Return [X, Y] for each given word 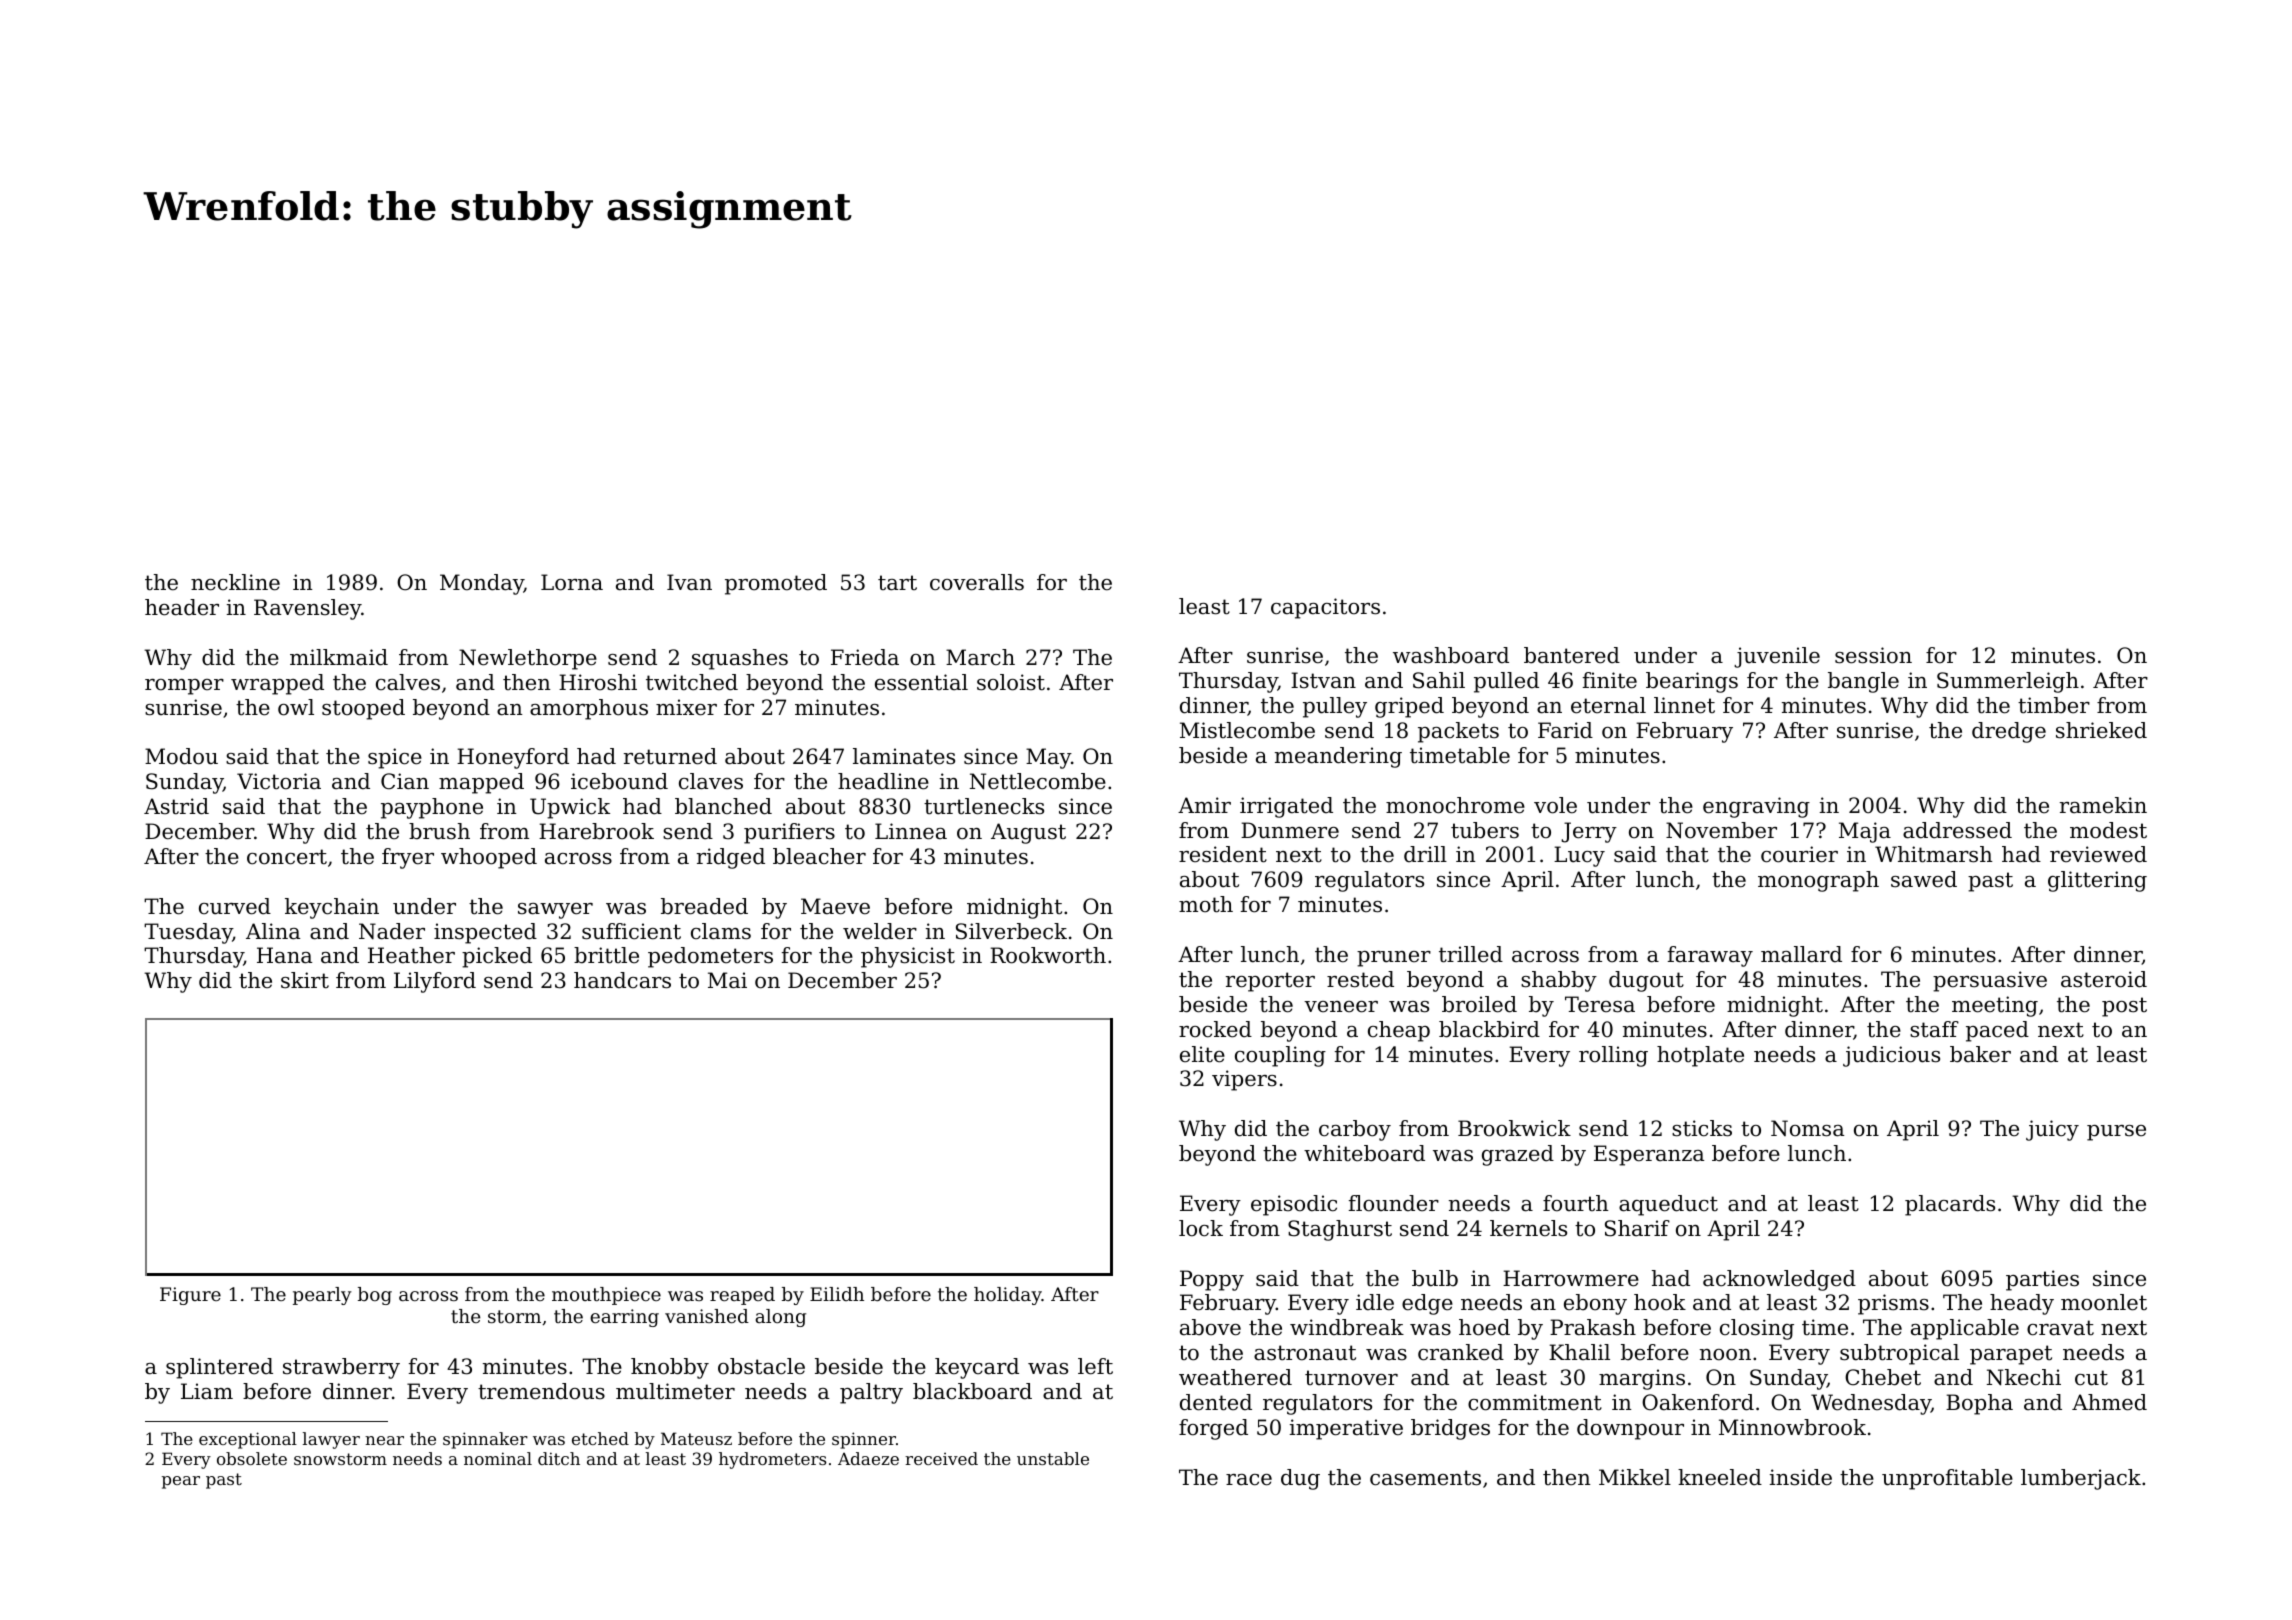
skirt [305, 980]
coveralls [977, 582]
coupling [1280, 1056]
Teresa [1600, 1004]
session [1873, 655]
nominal [498, 1458]
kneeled [1720, 1477]
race [1249, 1480]
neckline [235, 582]
